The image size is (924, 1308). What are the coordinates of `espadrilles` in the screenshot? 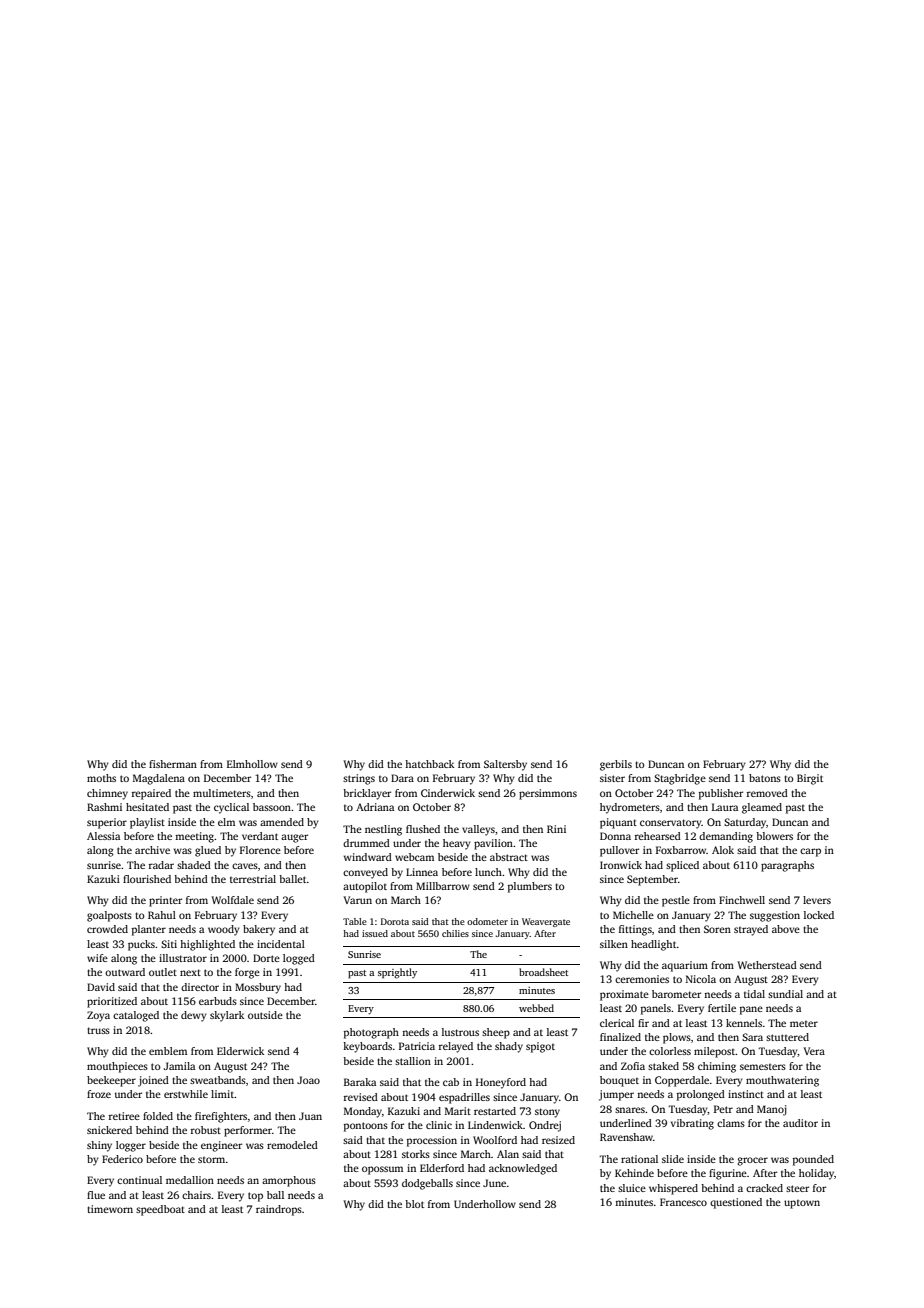 It's located at (464, 1098).
